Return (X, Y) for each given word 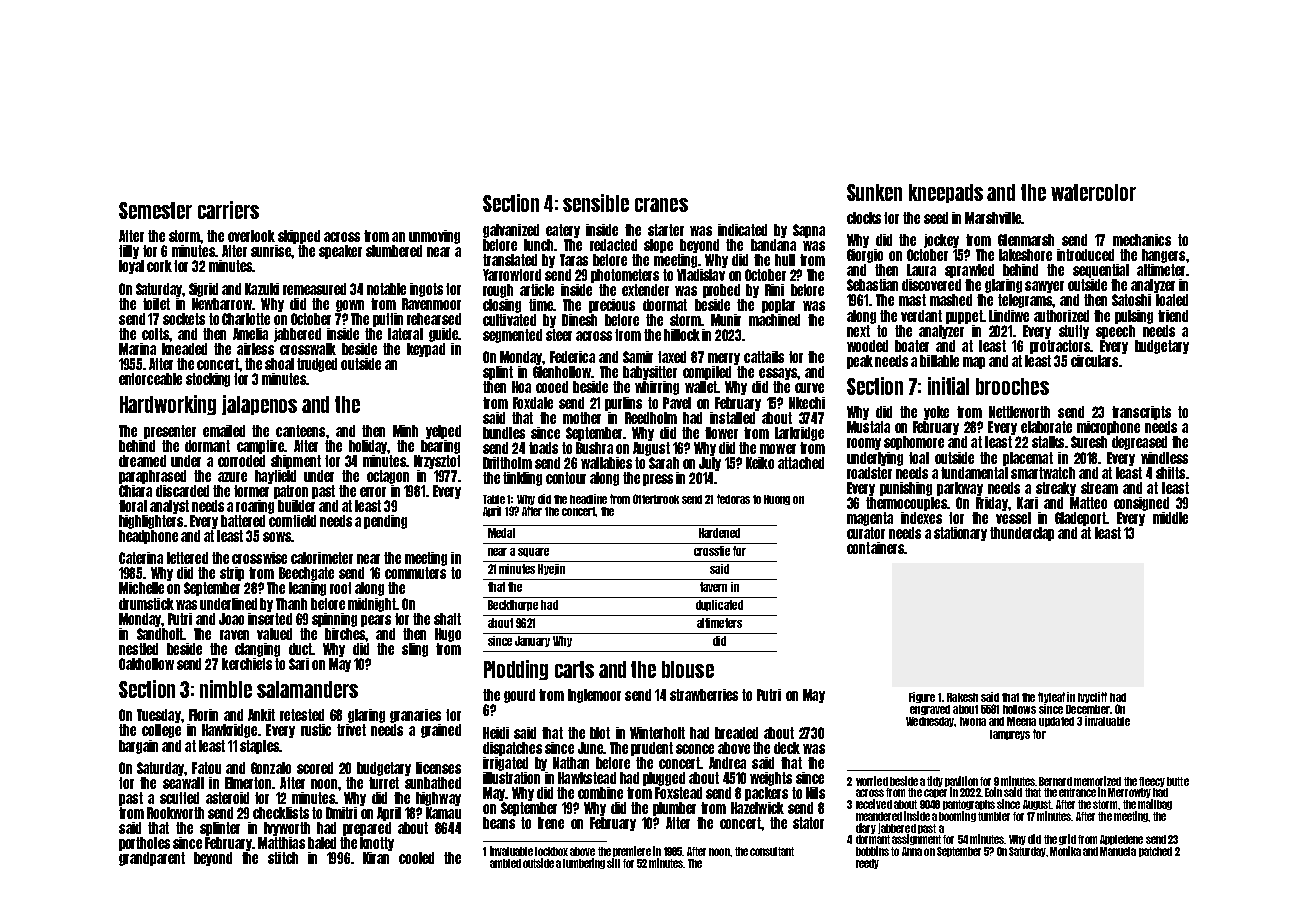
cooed (552, 387)
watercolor (1093, 192)
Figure (922, 697)
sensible (596, 203)
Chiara (135, 491)
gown (350, 306)
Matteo (1088, 503)
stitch (283, 858)
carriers (228, 210)
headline (588, 499)
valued (274, 634)
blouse (688, 669)
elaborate (1046, 427)
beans (499, 823)
